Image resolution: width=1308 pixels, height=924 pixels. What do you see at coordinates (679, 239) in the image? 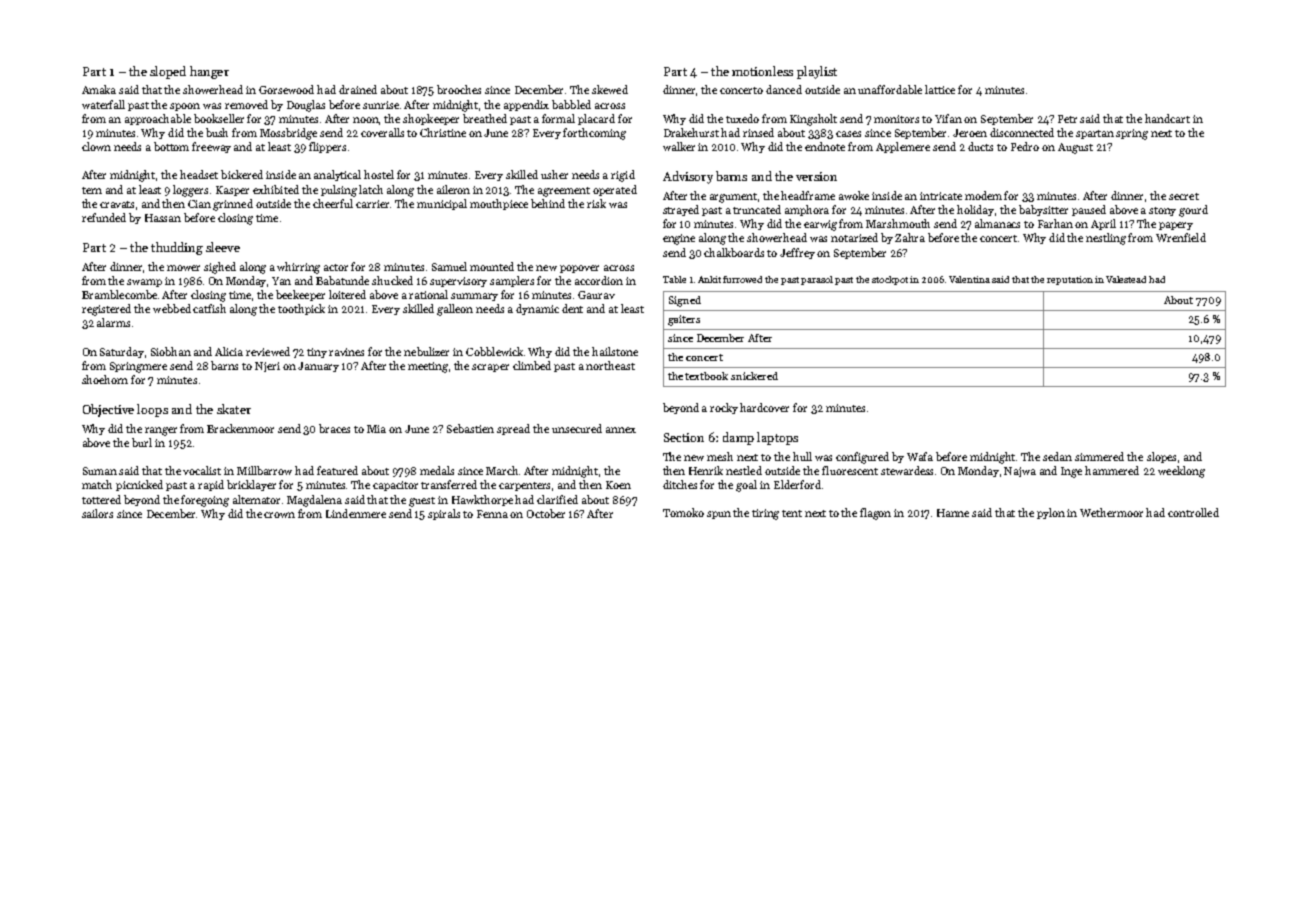
I see `engine` at bounding box center [679, 239].
